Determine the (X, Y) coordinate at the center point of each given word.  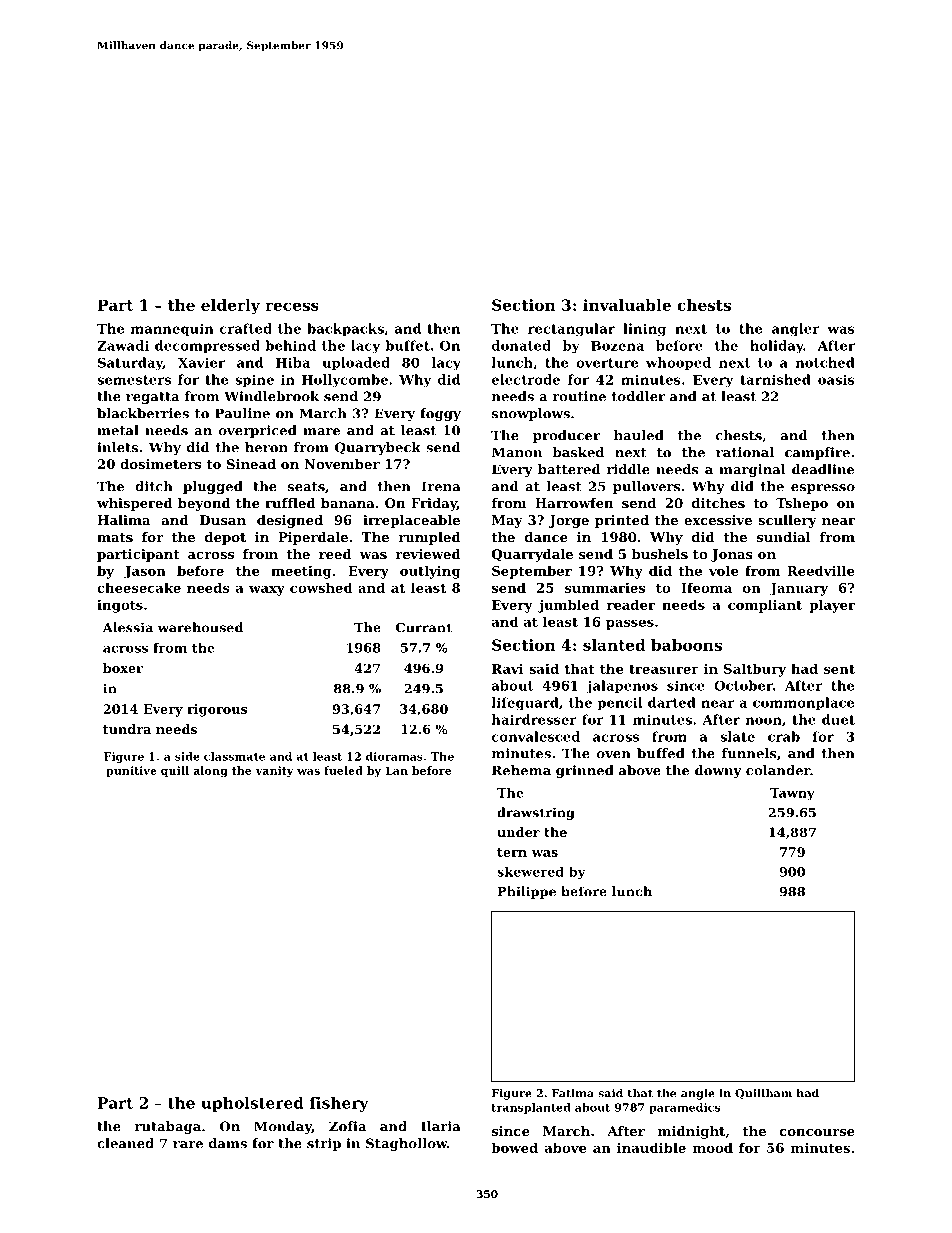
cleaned (125, 1143)
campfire (817, 453)
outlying (430, 572)
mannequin (172, 330)
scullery (787, 521)
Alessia (128, 627)
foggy (440, 414)
